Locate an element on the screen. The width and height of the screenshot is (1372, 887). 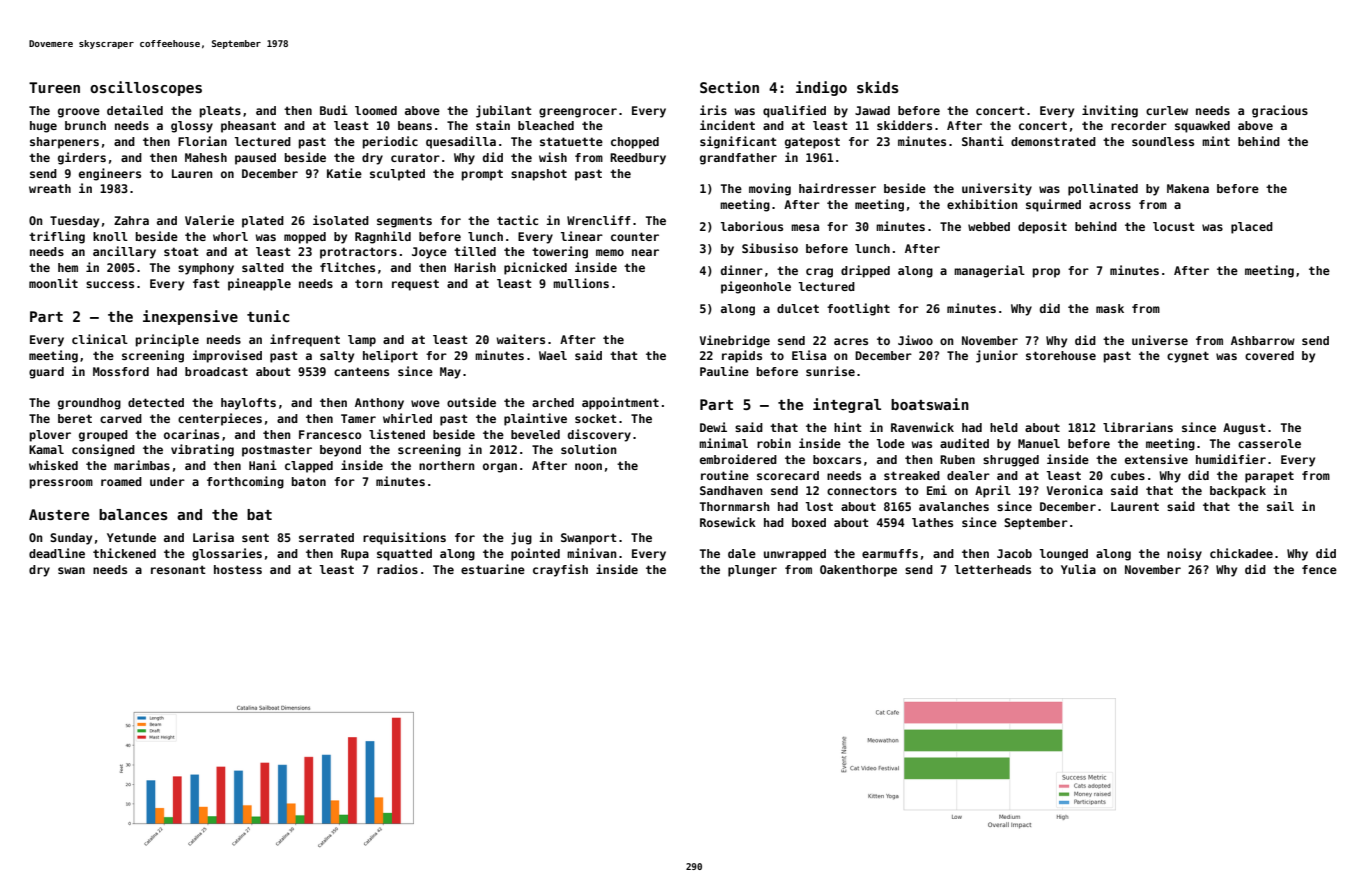
Section is located at coordinates (729, 87).
